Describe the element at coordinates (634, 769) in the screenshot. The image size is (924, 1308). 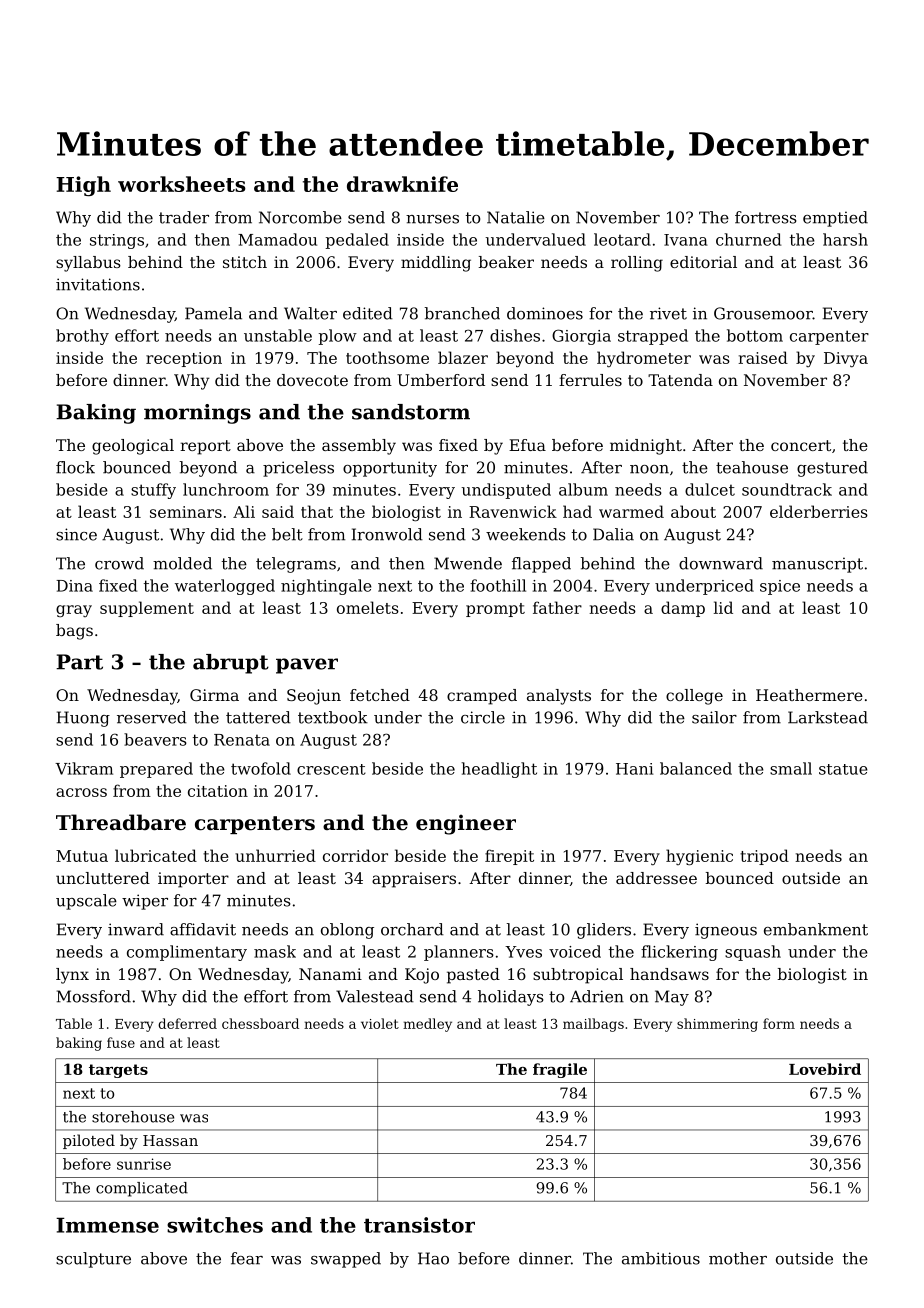
I see `Hani` at that location.
